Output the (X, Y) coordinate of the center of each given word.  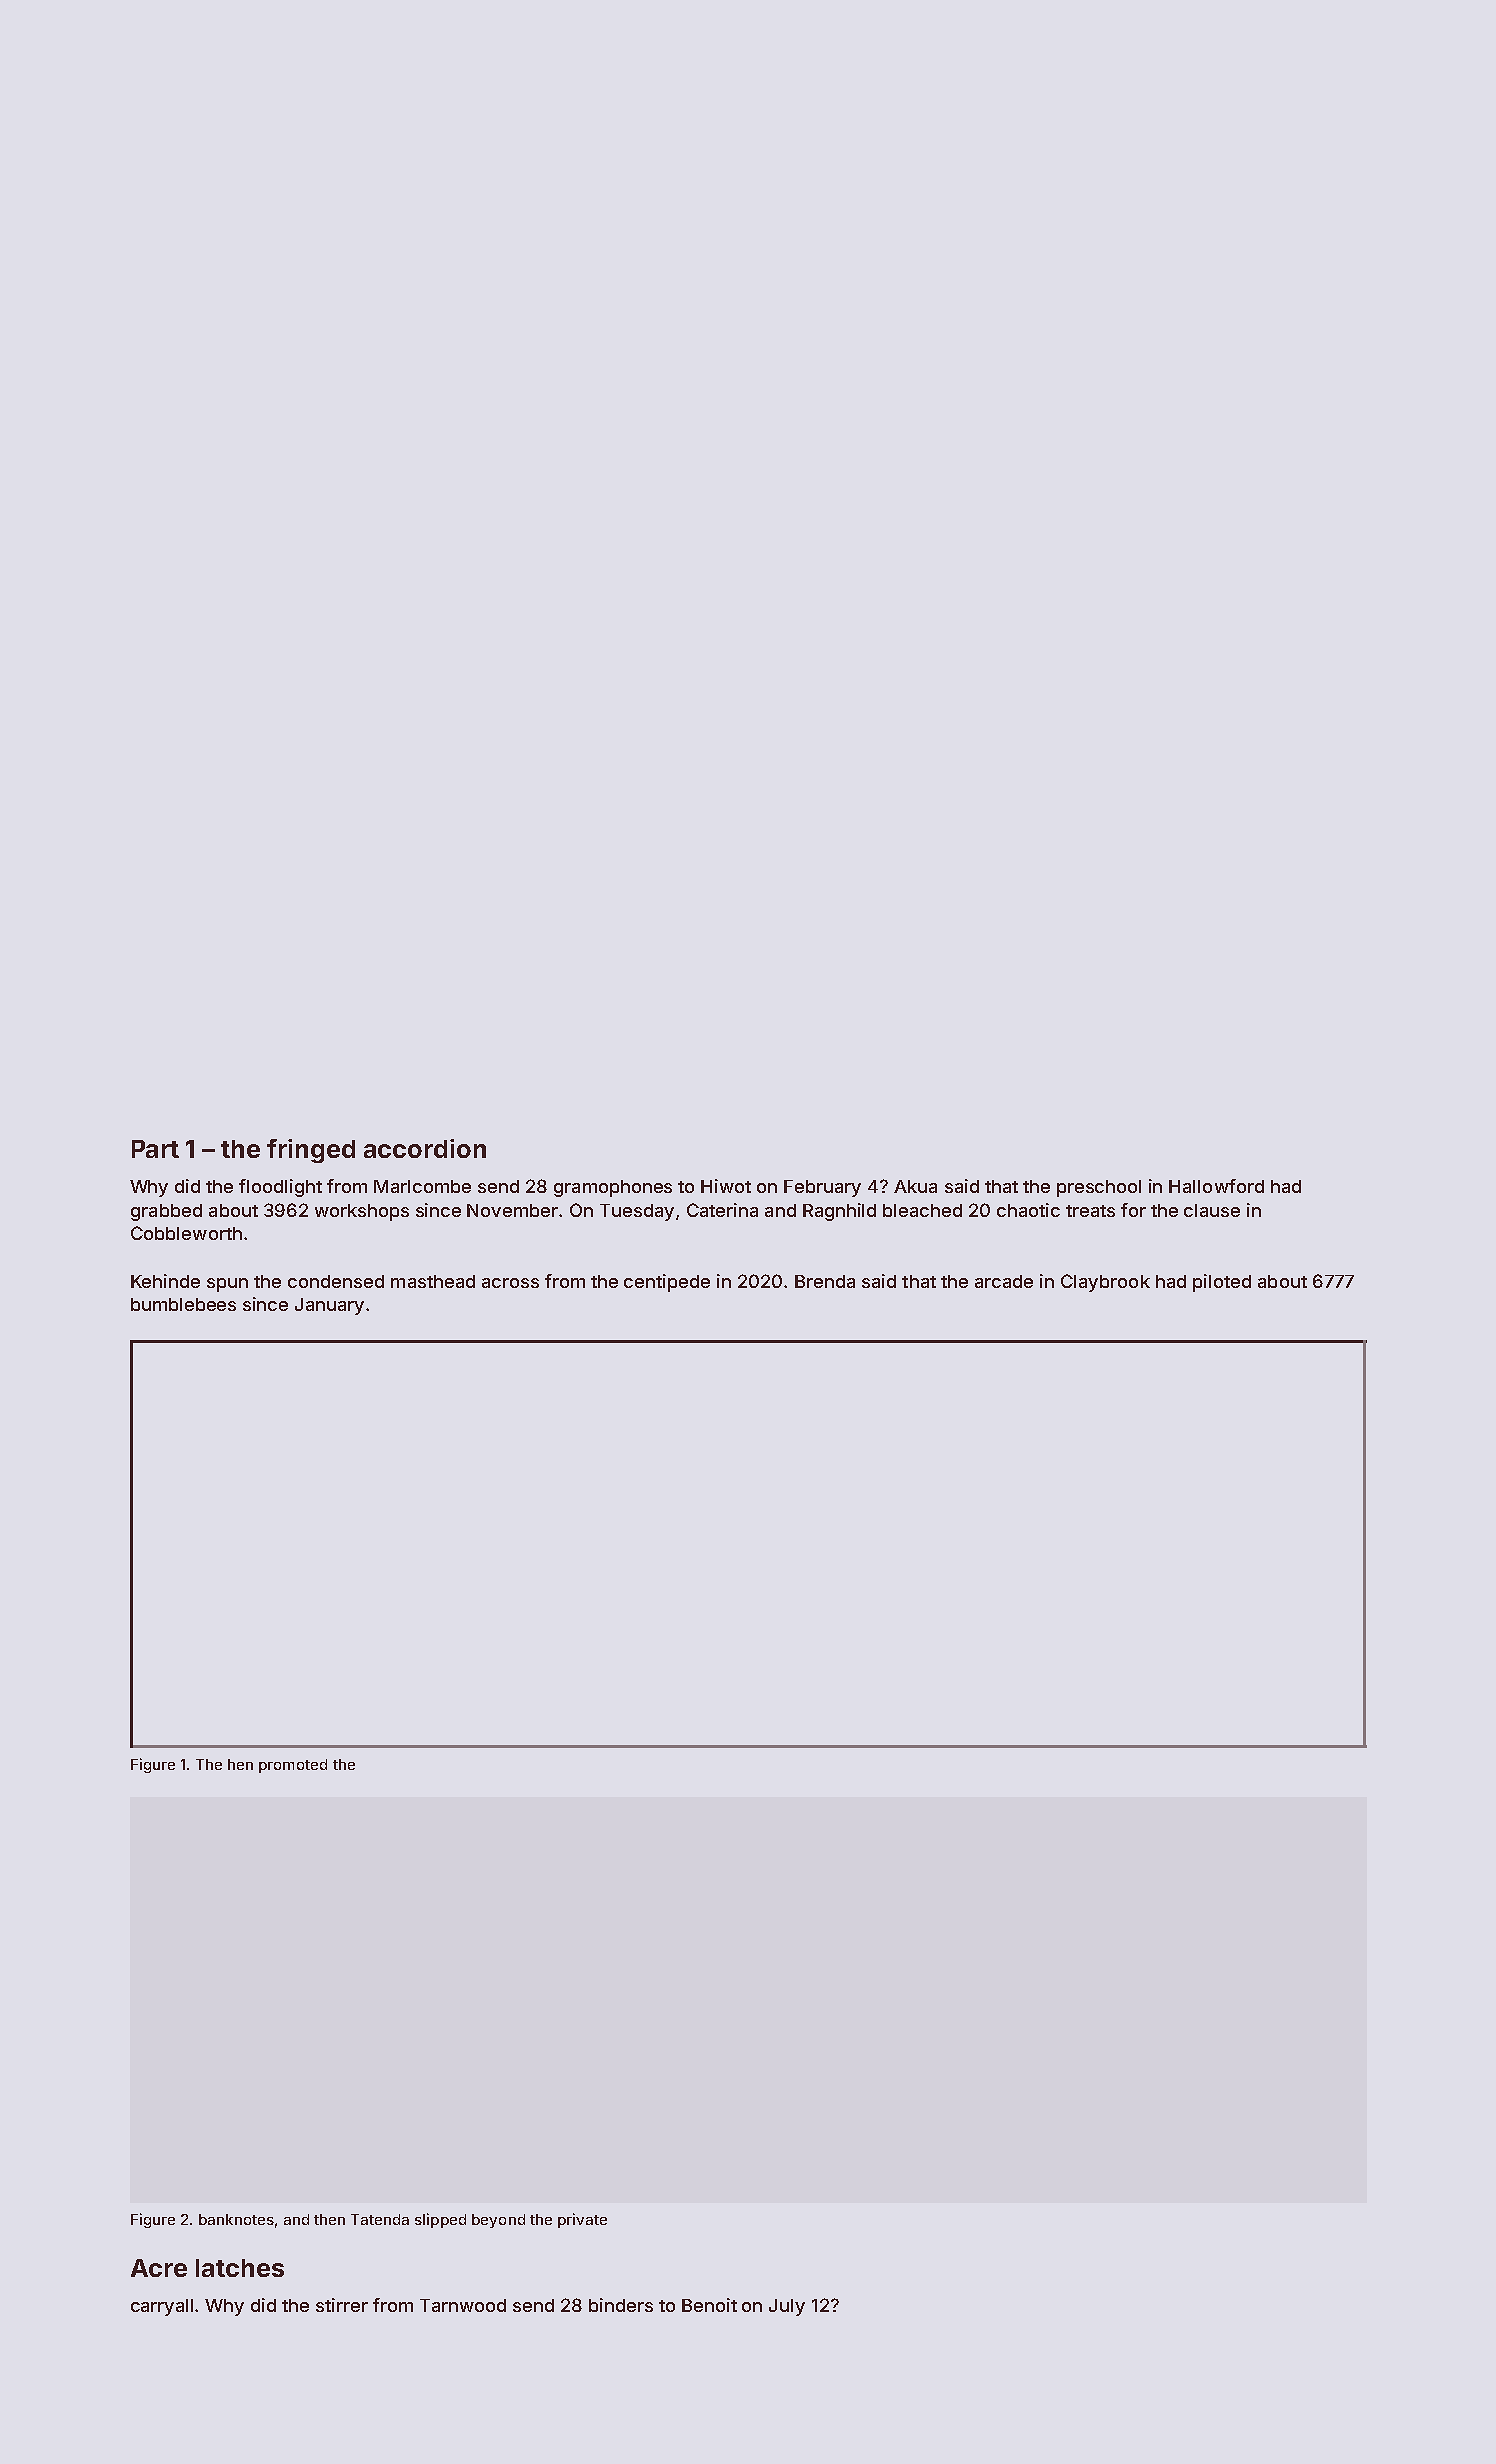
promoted (293, 1766)
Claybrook (1105, 1283)
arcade (1004, 1281)
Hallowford (1216, 1186)
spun (227, 1285)
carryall (162, 2307)
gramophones (613, 1188)
